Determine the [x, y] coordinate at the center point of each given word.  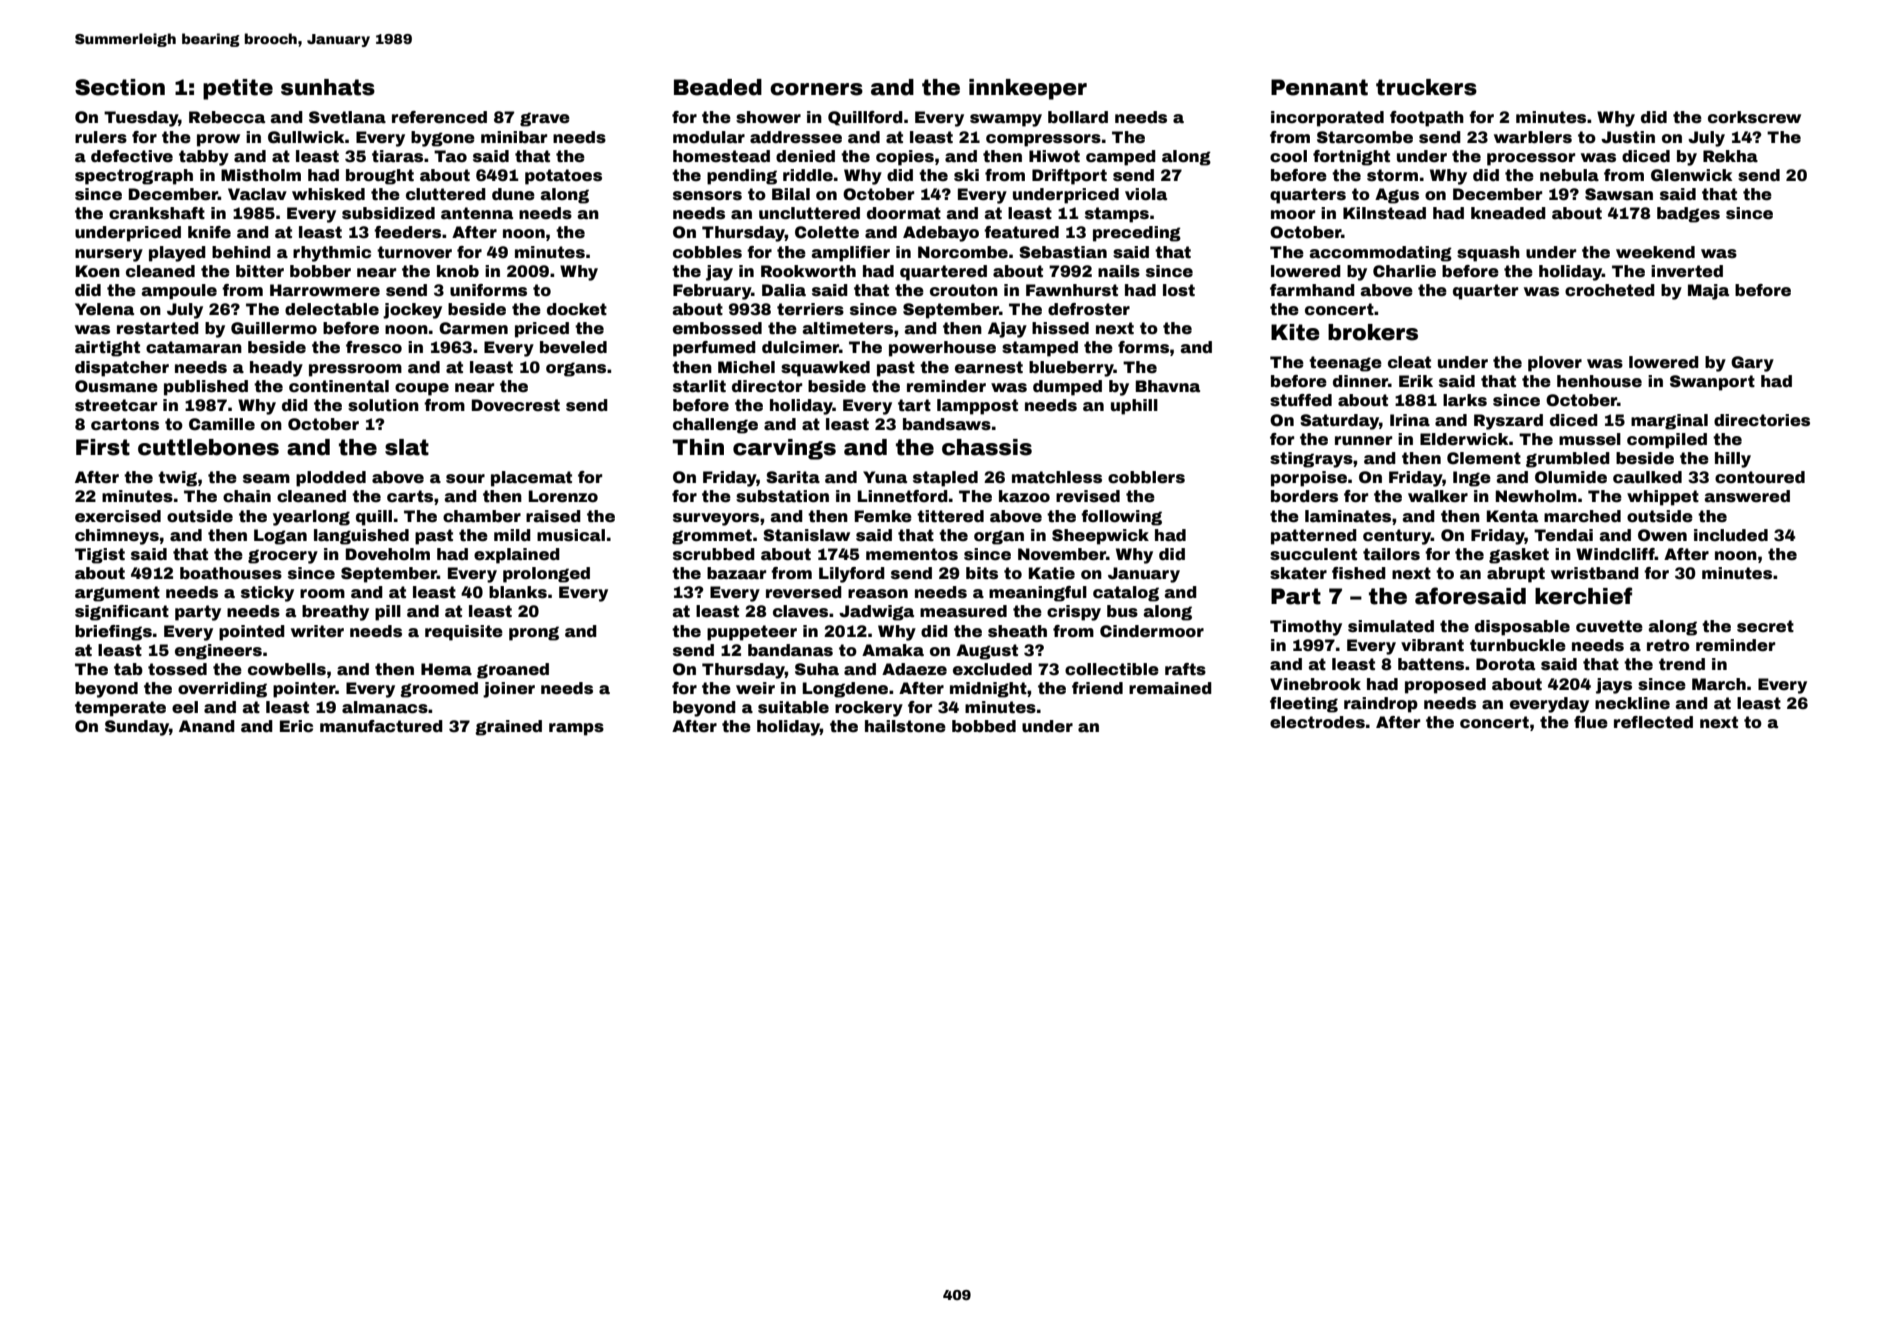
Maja [1708, 292]
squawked [825, 369]
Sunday [137, 728]
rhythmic [332, 254]
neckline [1632, 703]
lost [1179, 290]
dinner [1360, 381]
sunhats [328, 87]
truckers [1426, 87]
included [1731, 535]
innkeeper [1028, 89]
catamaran [194, 347]
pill [388, 613]
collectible [1112, 669]
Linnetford [903, 496]
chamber [482, 516]
